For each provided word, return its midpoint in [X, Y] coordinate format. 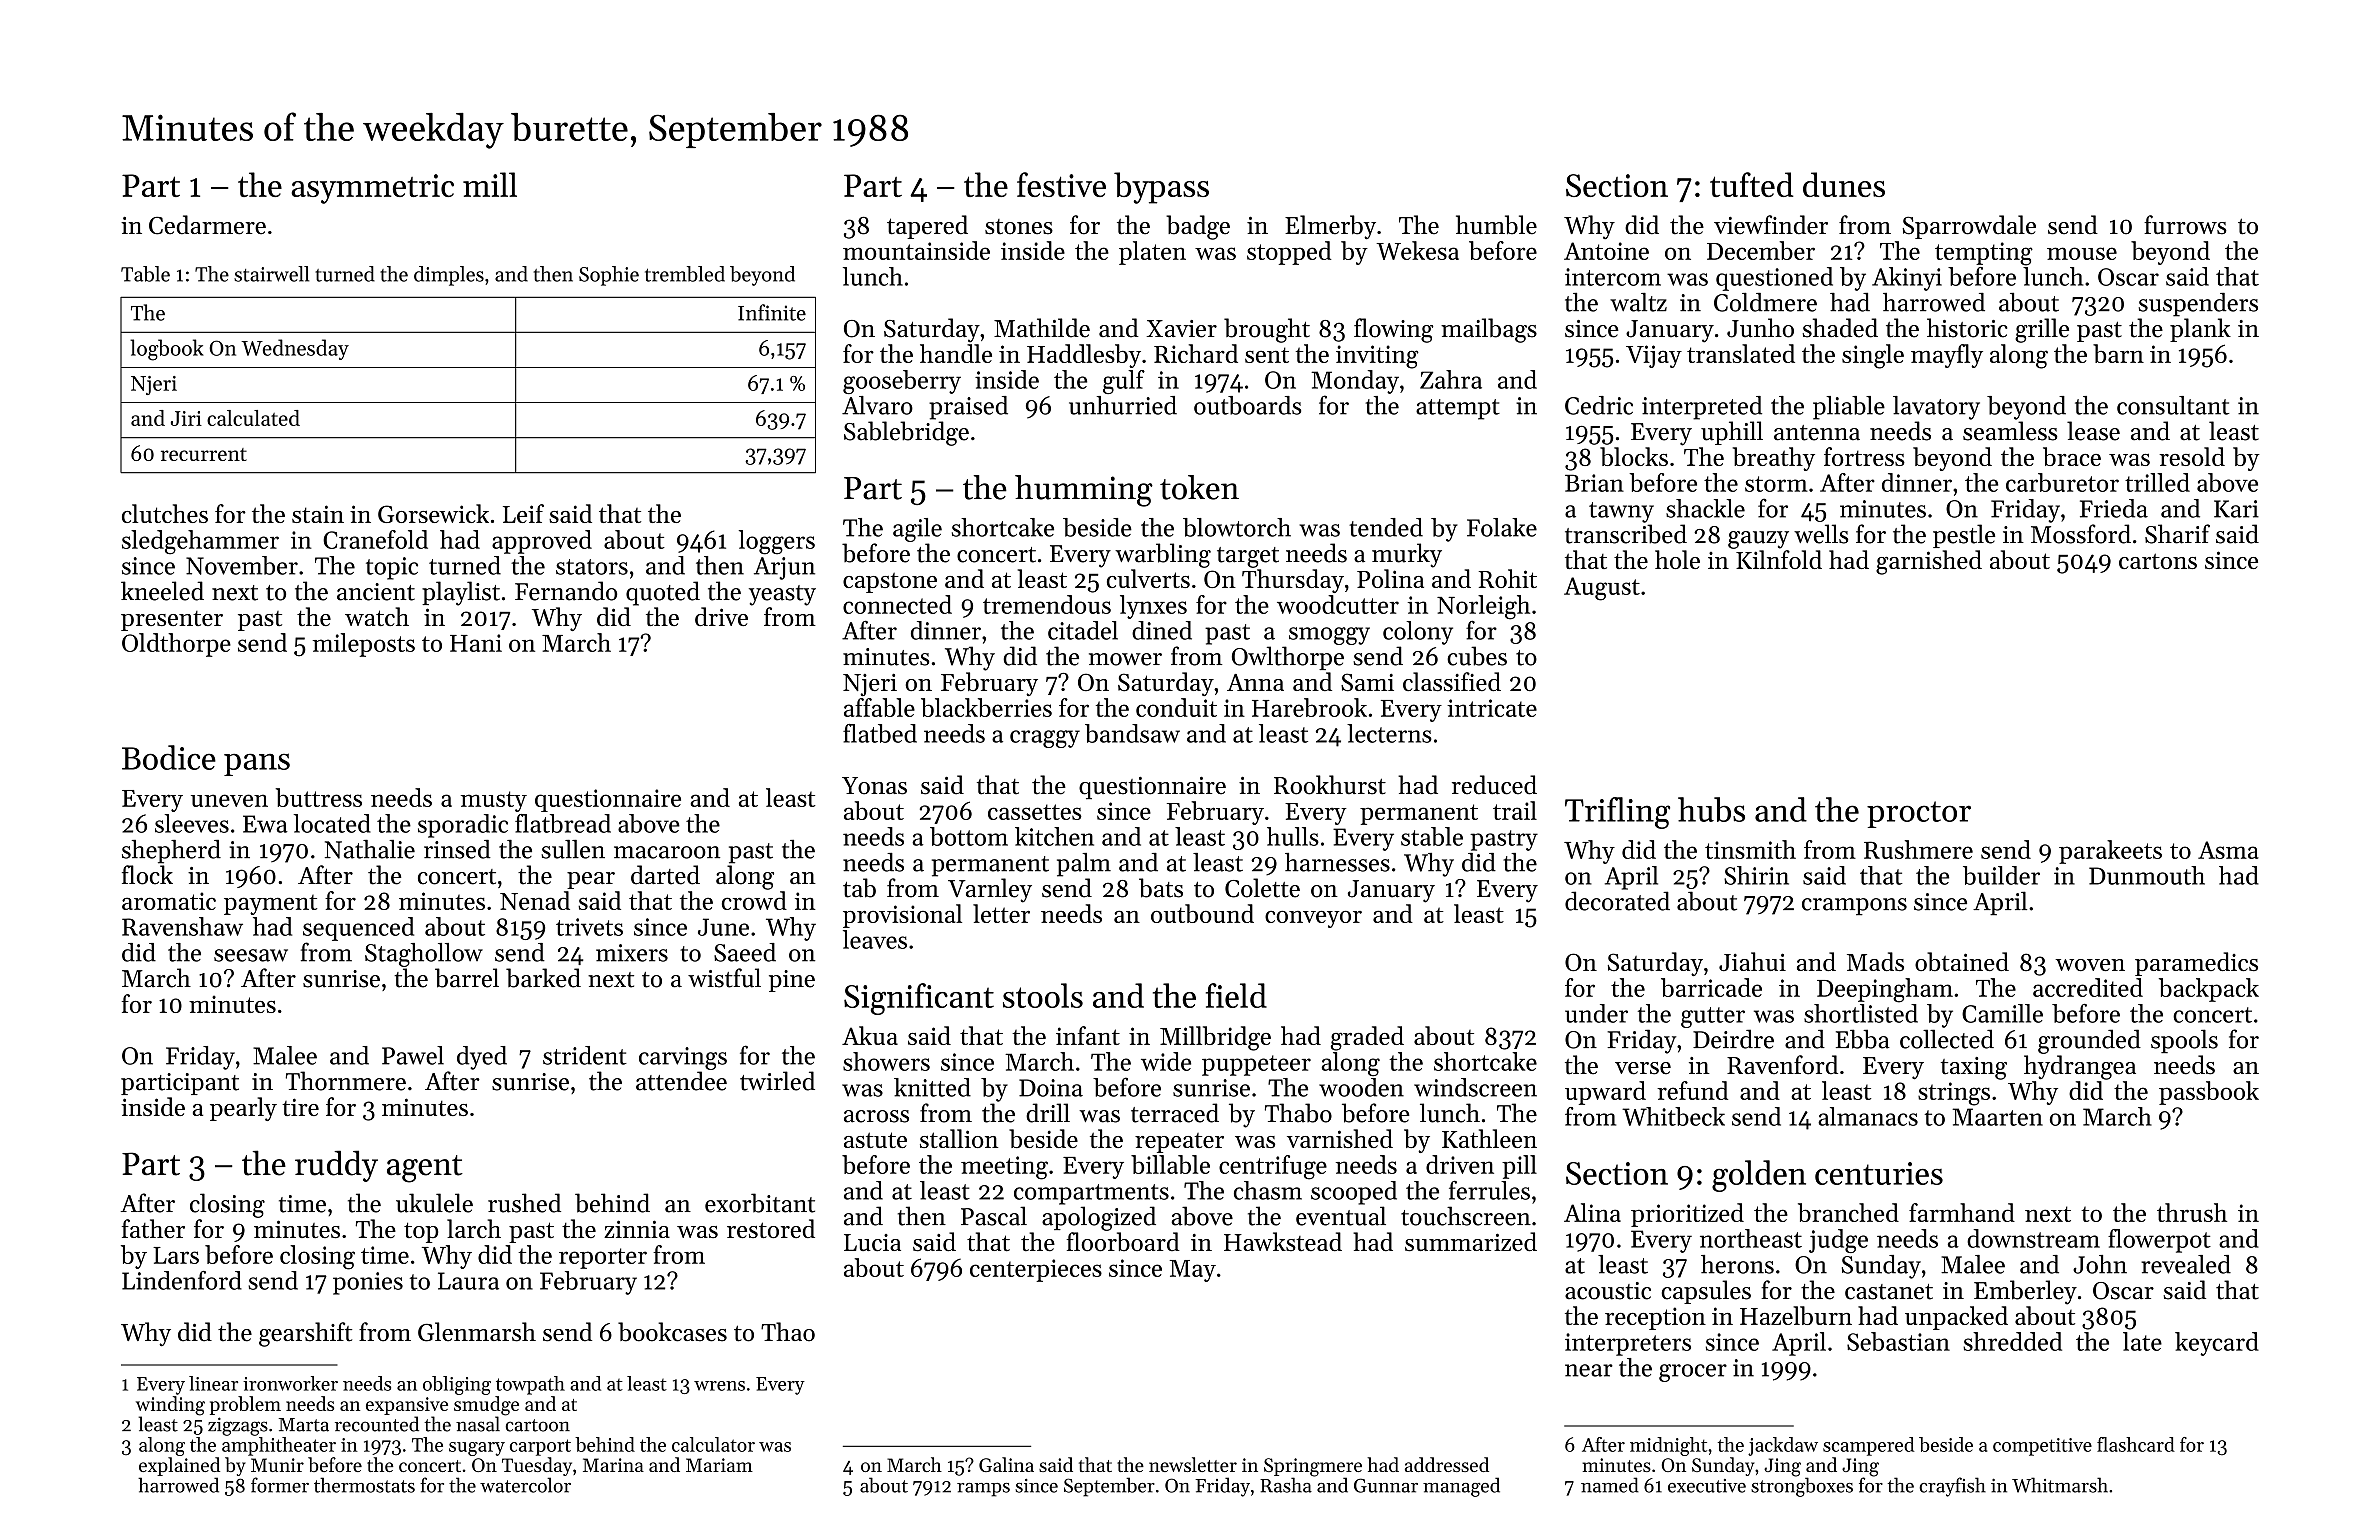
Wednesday [295, 349]
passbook [2209, 1093]
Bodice [169, 757]
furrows [2185, 225]
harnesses [1337, 862]
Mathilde [1042, 328]
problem [245, 1405]
